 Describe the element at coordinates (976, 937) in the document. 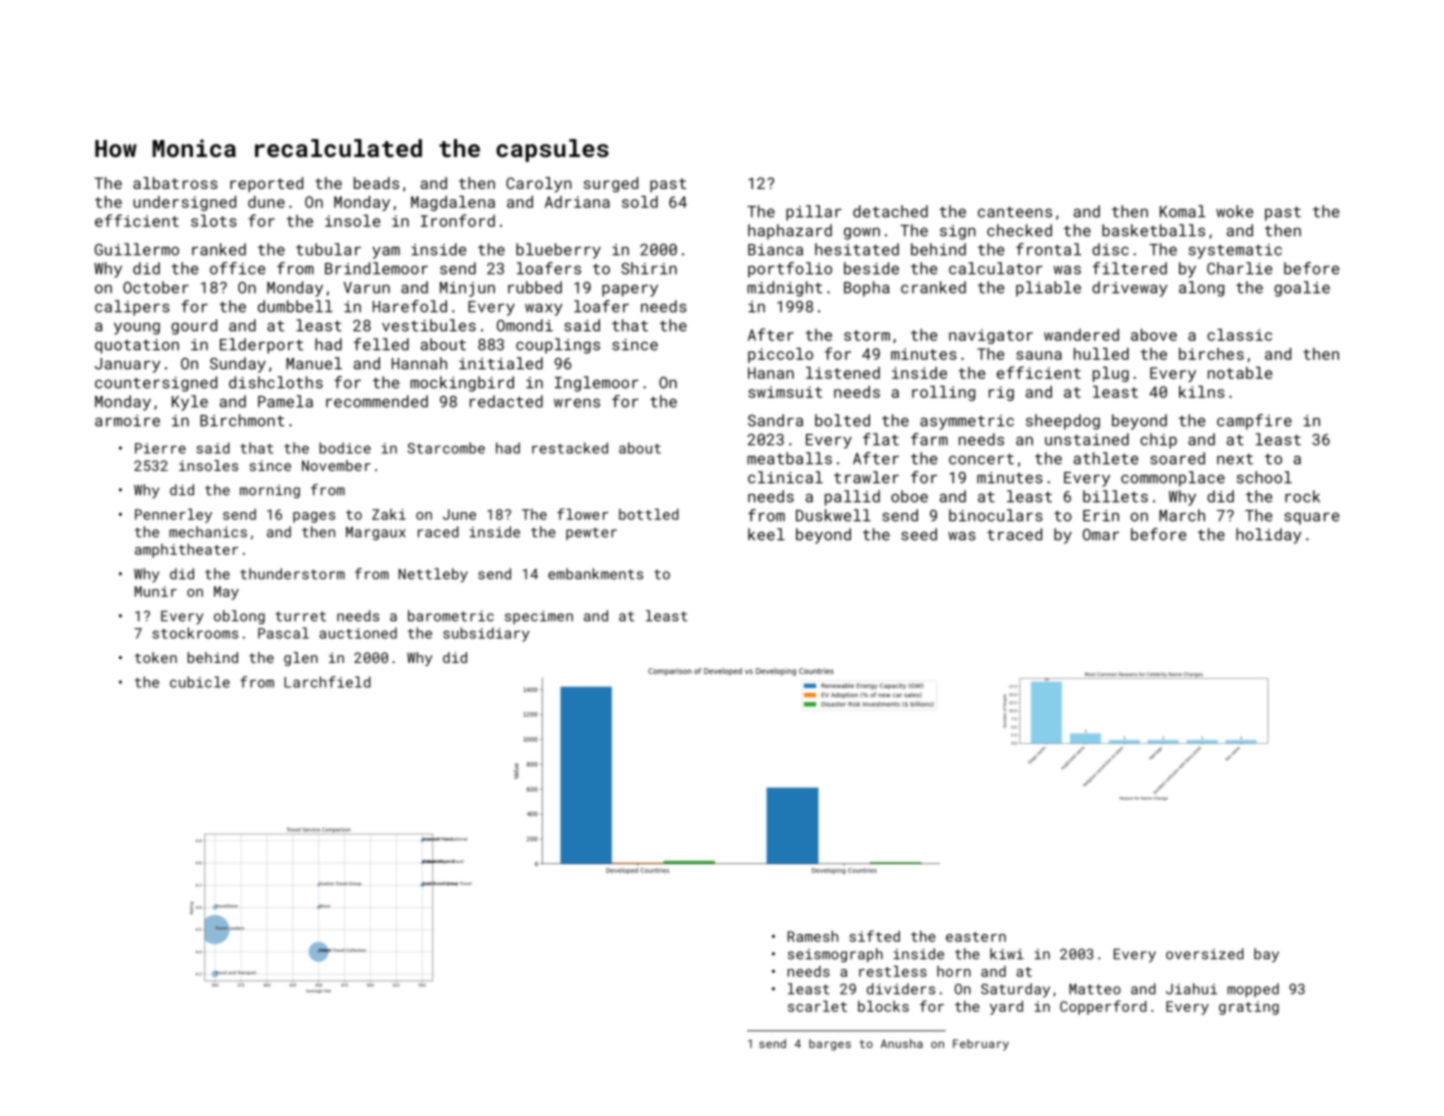

I see `eastern` at that location.
